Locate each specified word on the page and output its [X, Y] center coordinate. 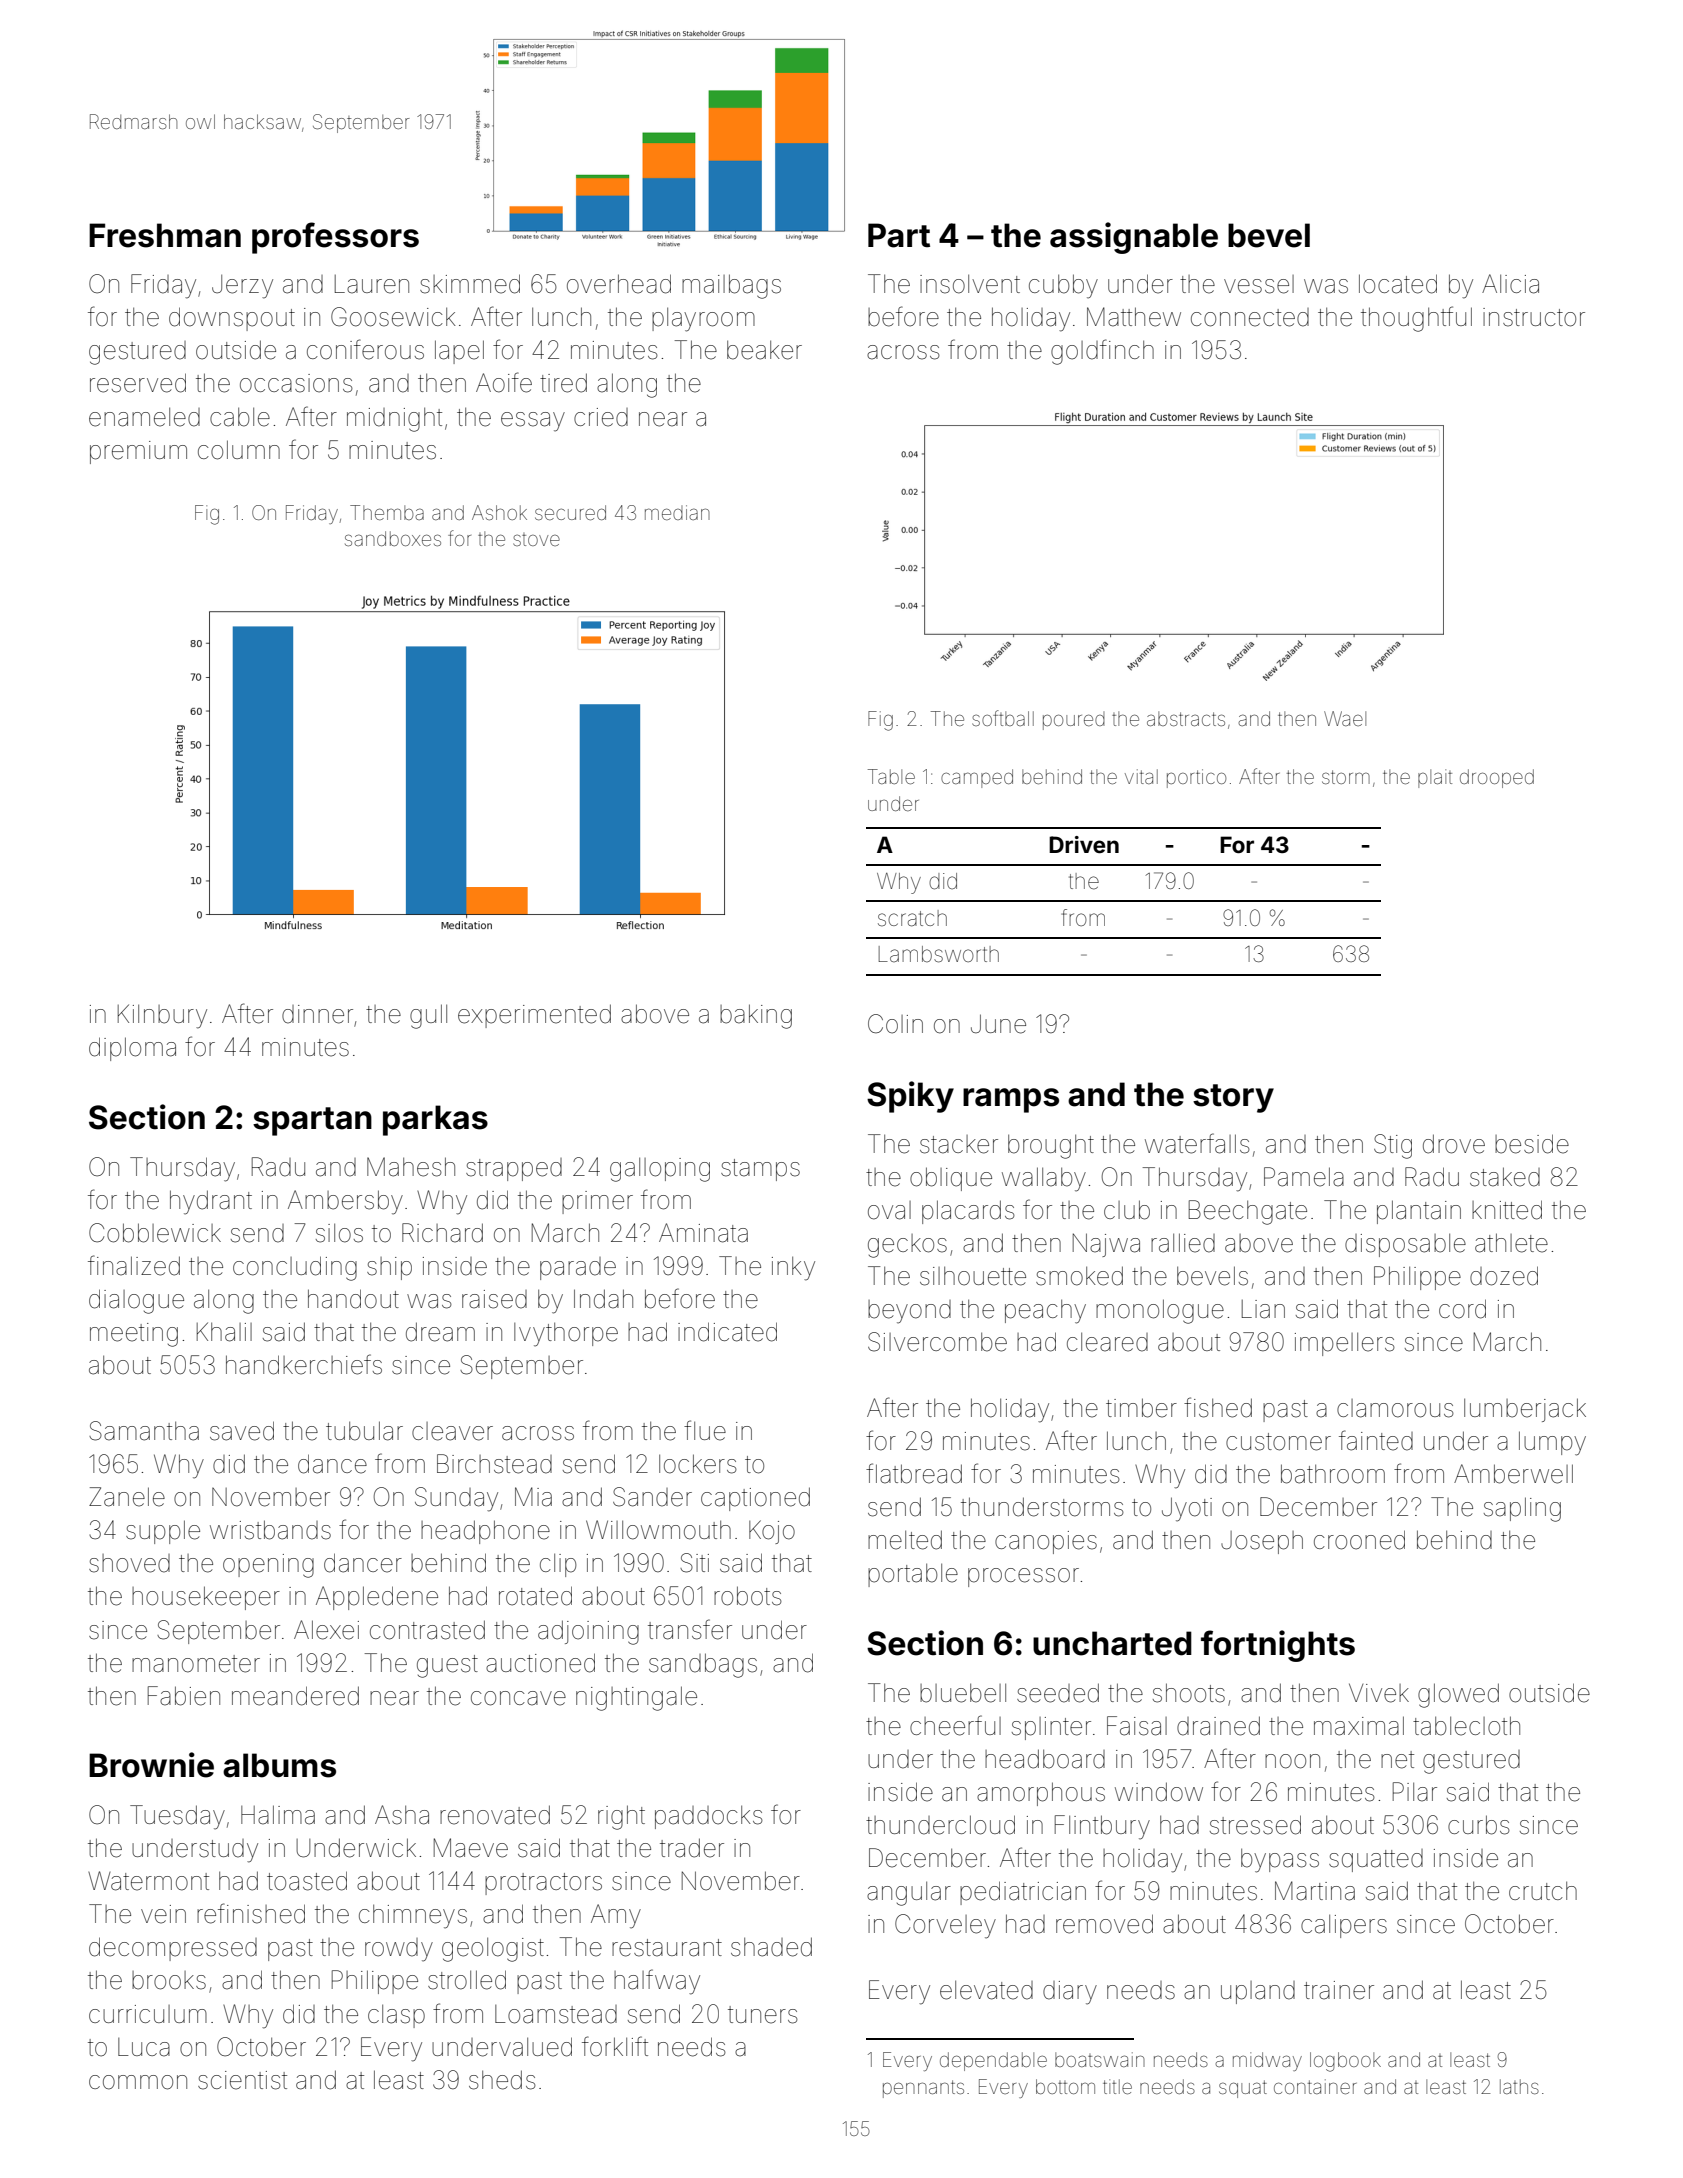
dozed [1504, 1276]
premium [138, 452]
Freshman [165, 235]
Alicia [1510, 284]
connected [1250, 317]
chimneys [413, 1917]
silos [339, 1233]
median [677, 512]
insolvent [970, 284]
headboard [1045, 1759]
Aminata [703, 1233]
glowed [1458, 1695]
